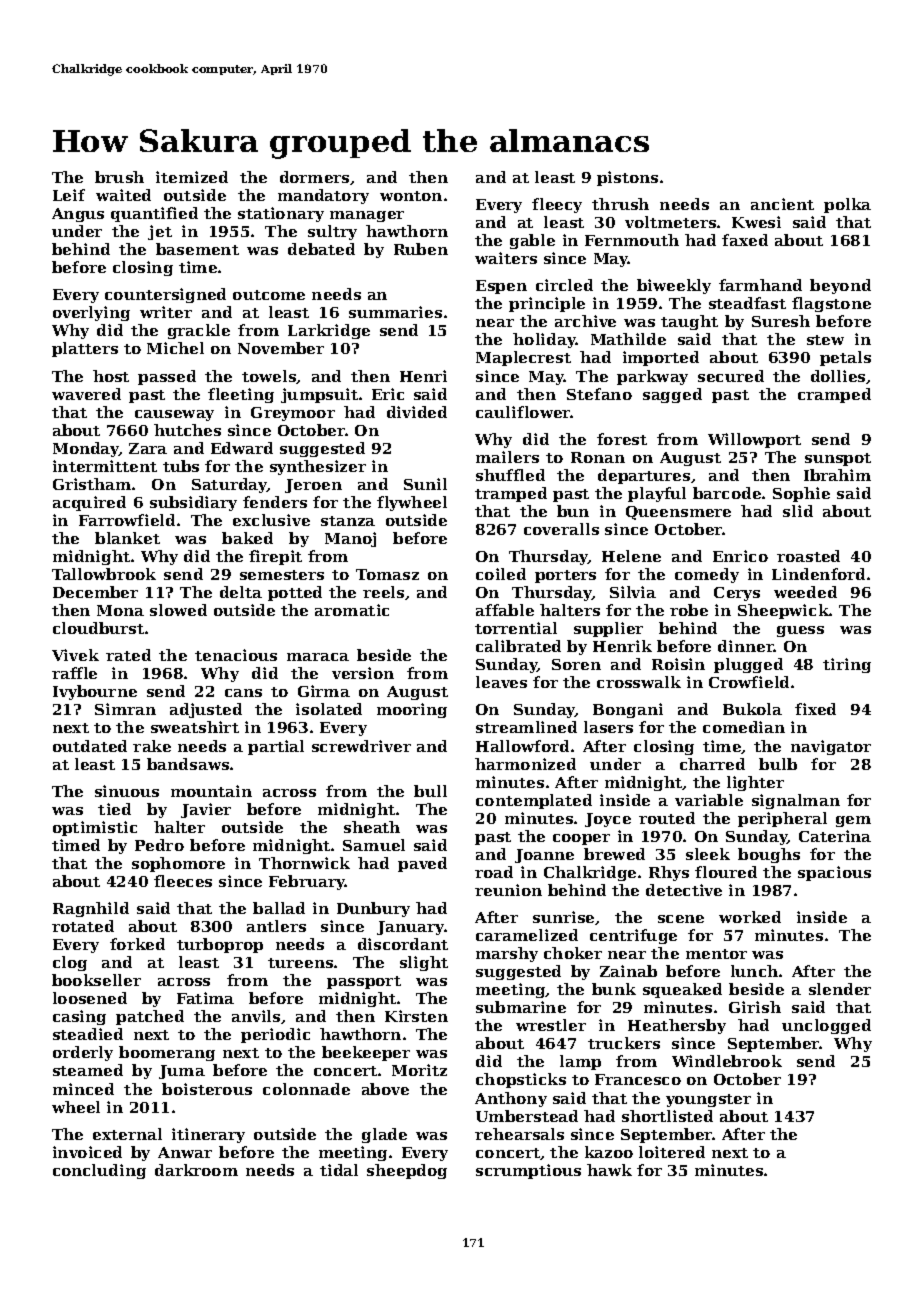 This screenshot has width=924, height=1314. What do you see at coordinates (269, 295) in the screenshot?
I see `outcome` at bounding box center [269, 295].
